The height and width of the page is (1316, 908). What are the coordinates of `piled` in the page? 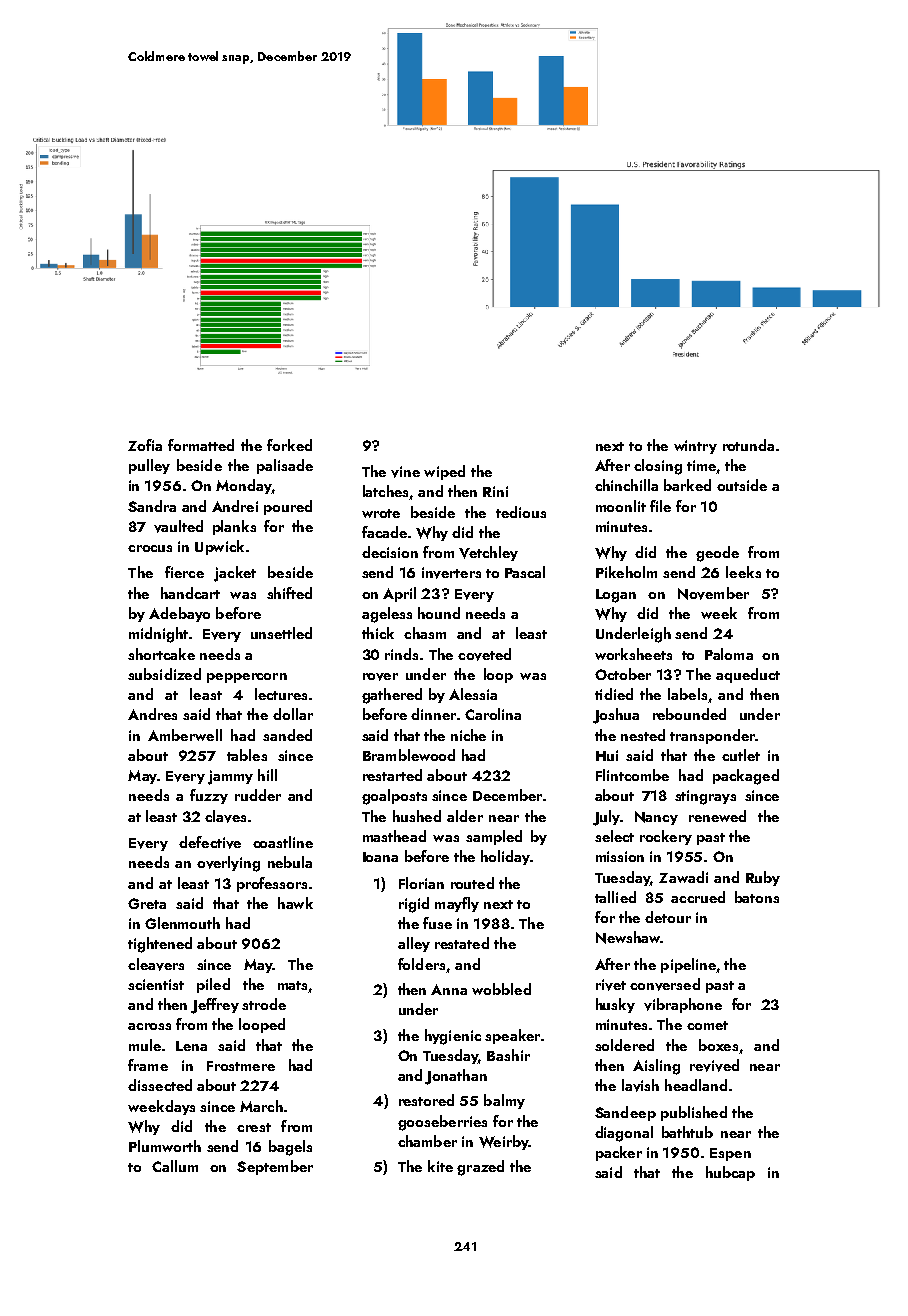 It's located at (213, 985).
